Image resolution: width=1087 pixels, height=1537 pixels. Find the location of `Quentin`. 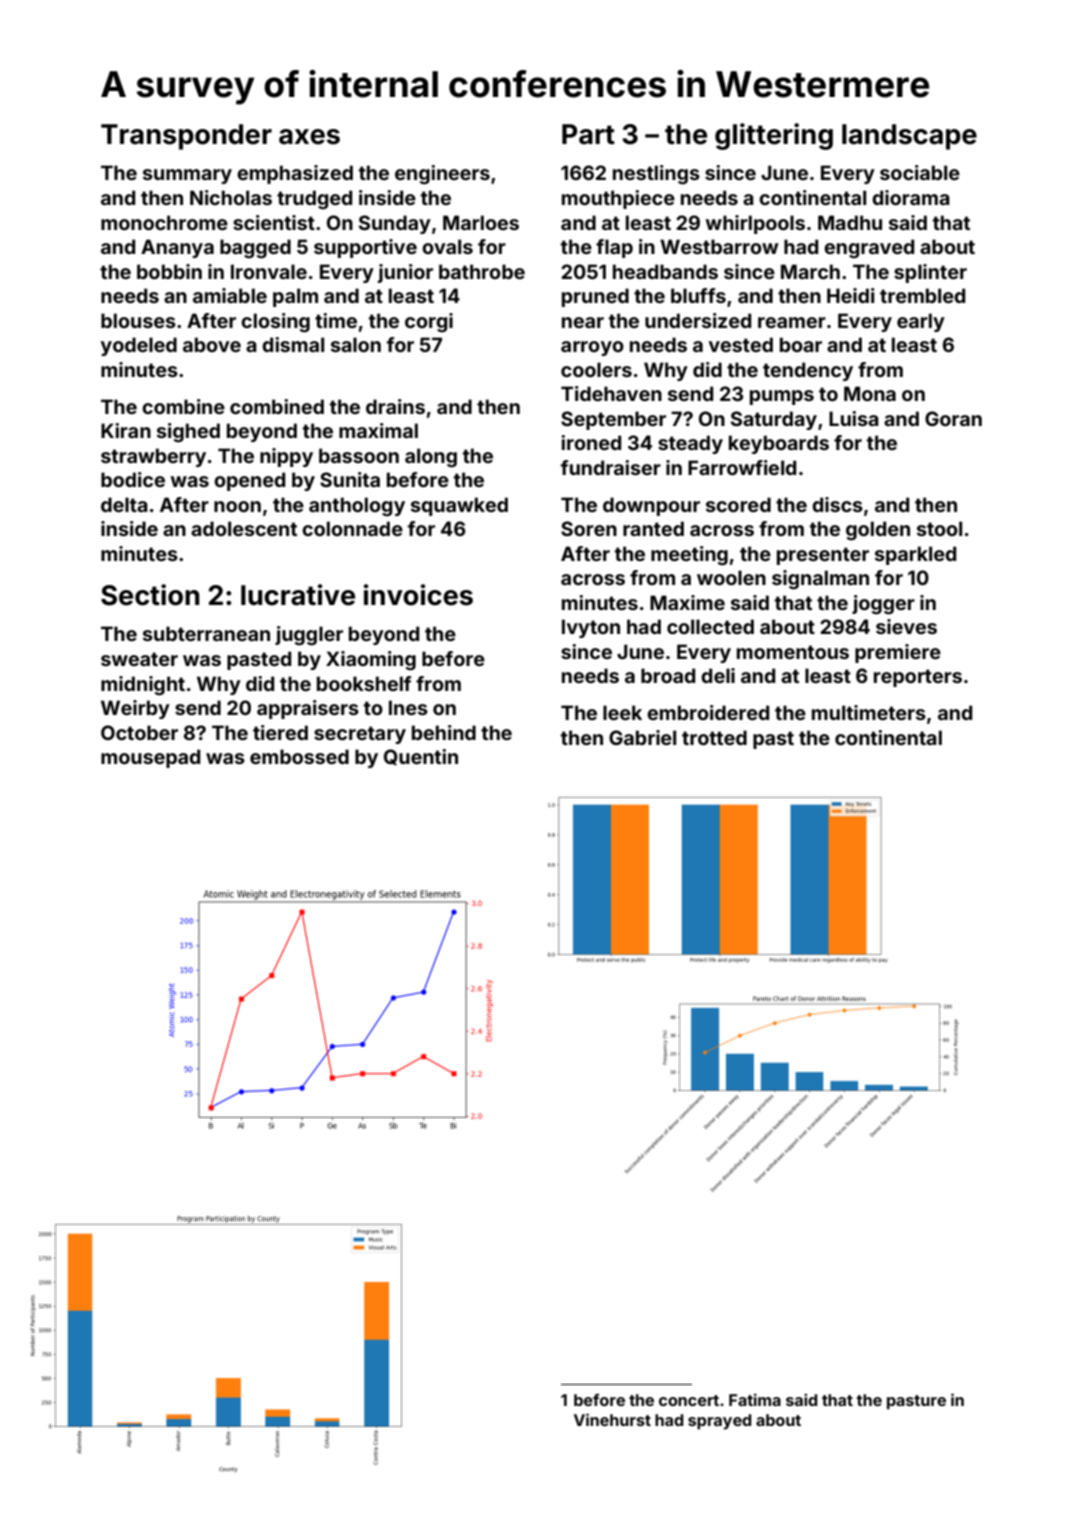

Quentin is located at coordinates (421, 757).
